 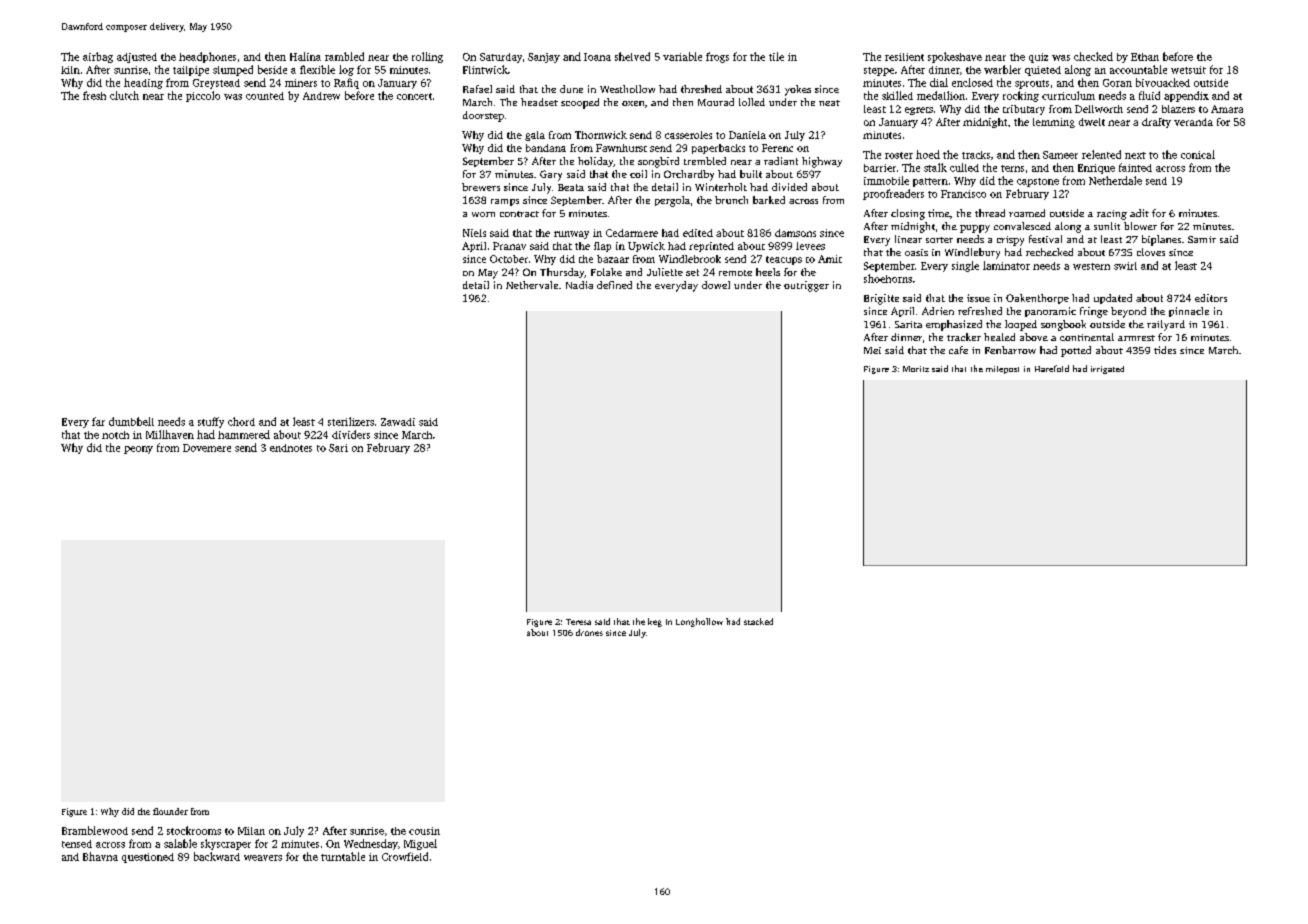 What do you see at coordinates (100, 856) in the image?
I see `Bhavna` at bounding box center [100, 856].
